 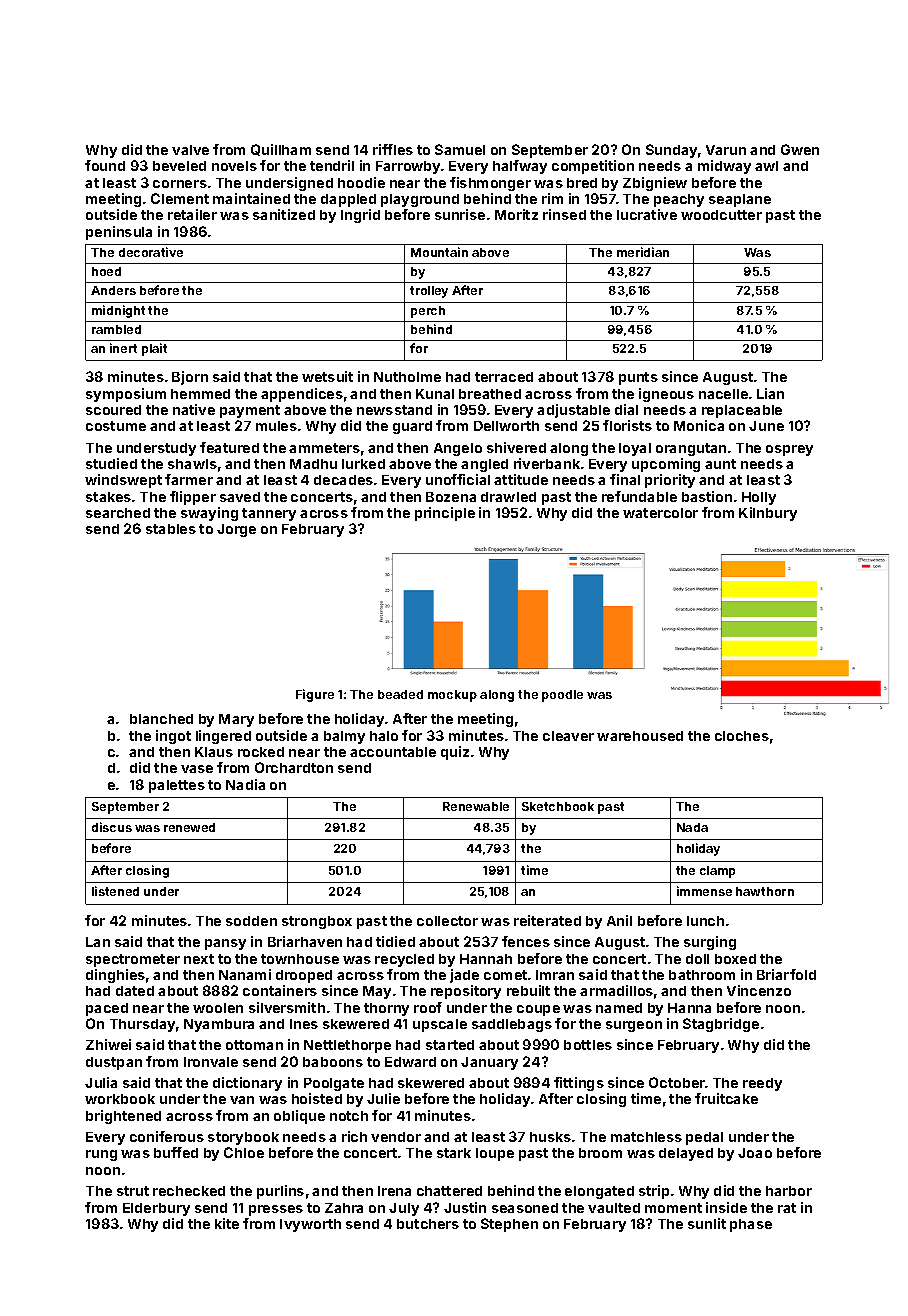 I want to click on Vincenzo, so click(x=759, y=990).
